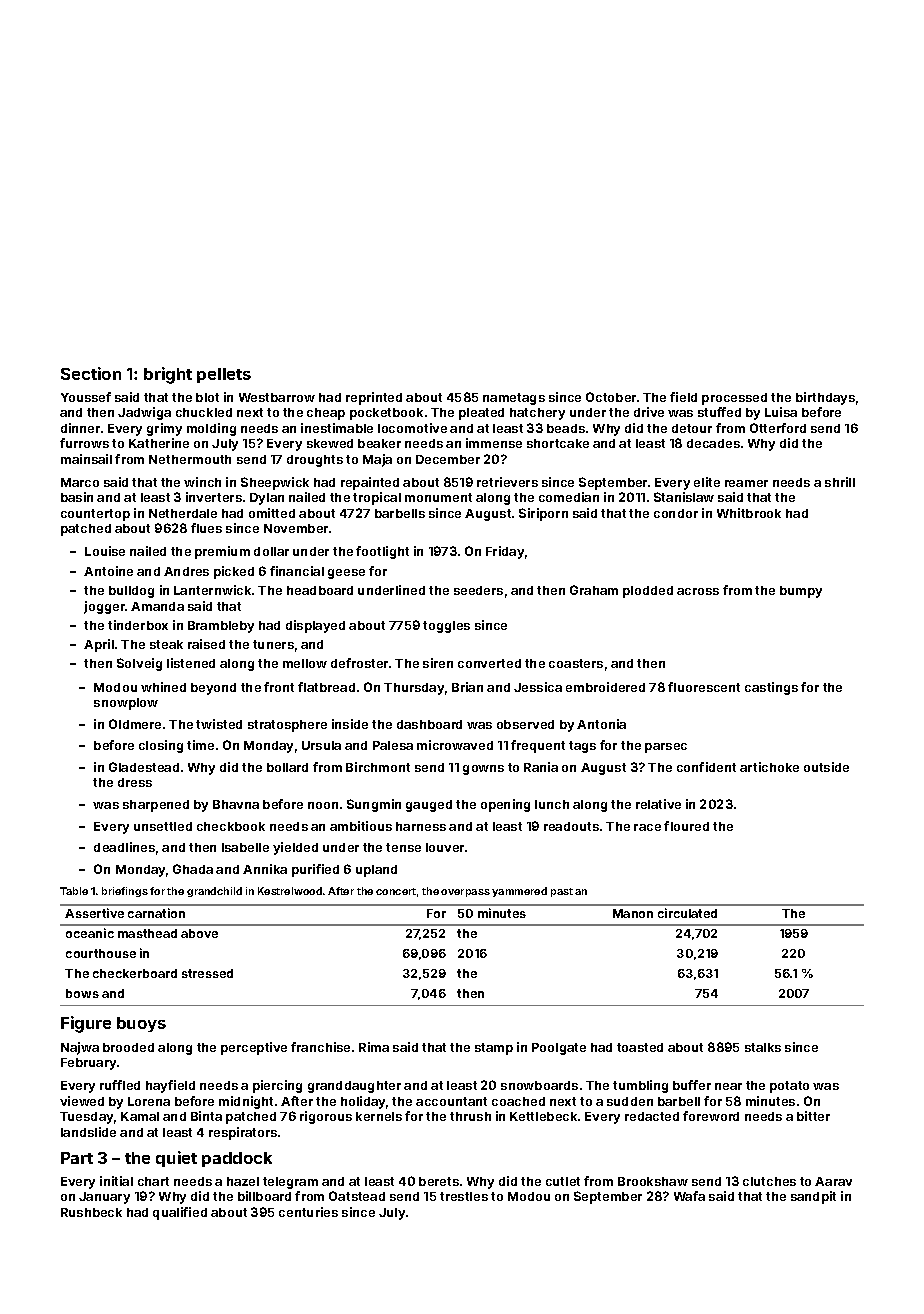  What do you see at coordinates (734, 399) in the page?
I see `processed` at bounding box center [734, 399].
